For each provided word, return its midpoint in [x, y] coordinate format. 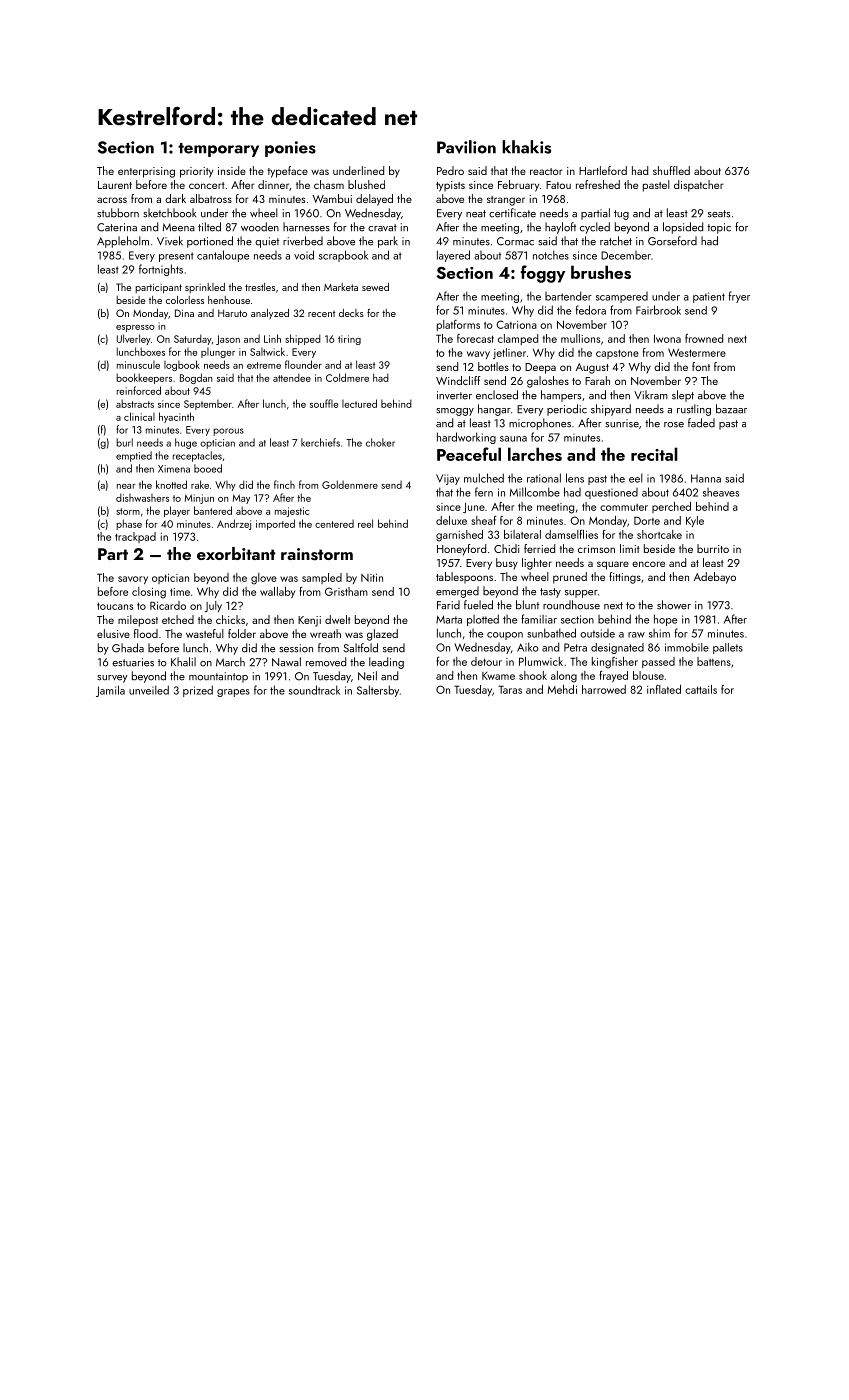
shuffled [671, 170]
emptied [134, 456]
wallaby [277, 592]
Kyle [695, 521]
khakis [526, 147]
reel [365, 523]
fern [484, 492]
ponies [290, 149]
